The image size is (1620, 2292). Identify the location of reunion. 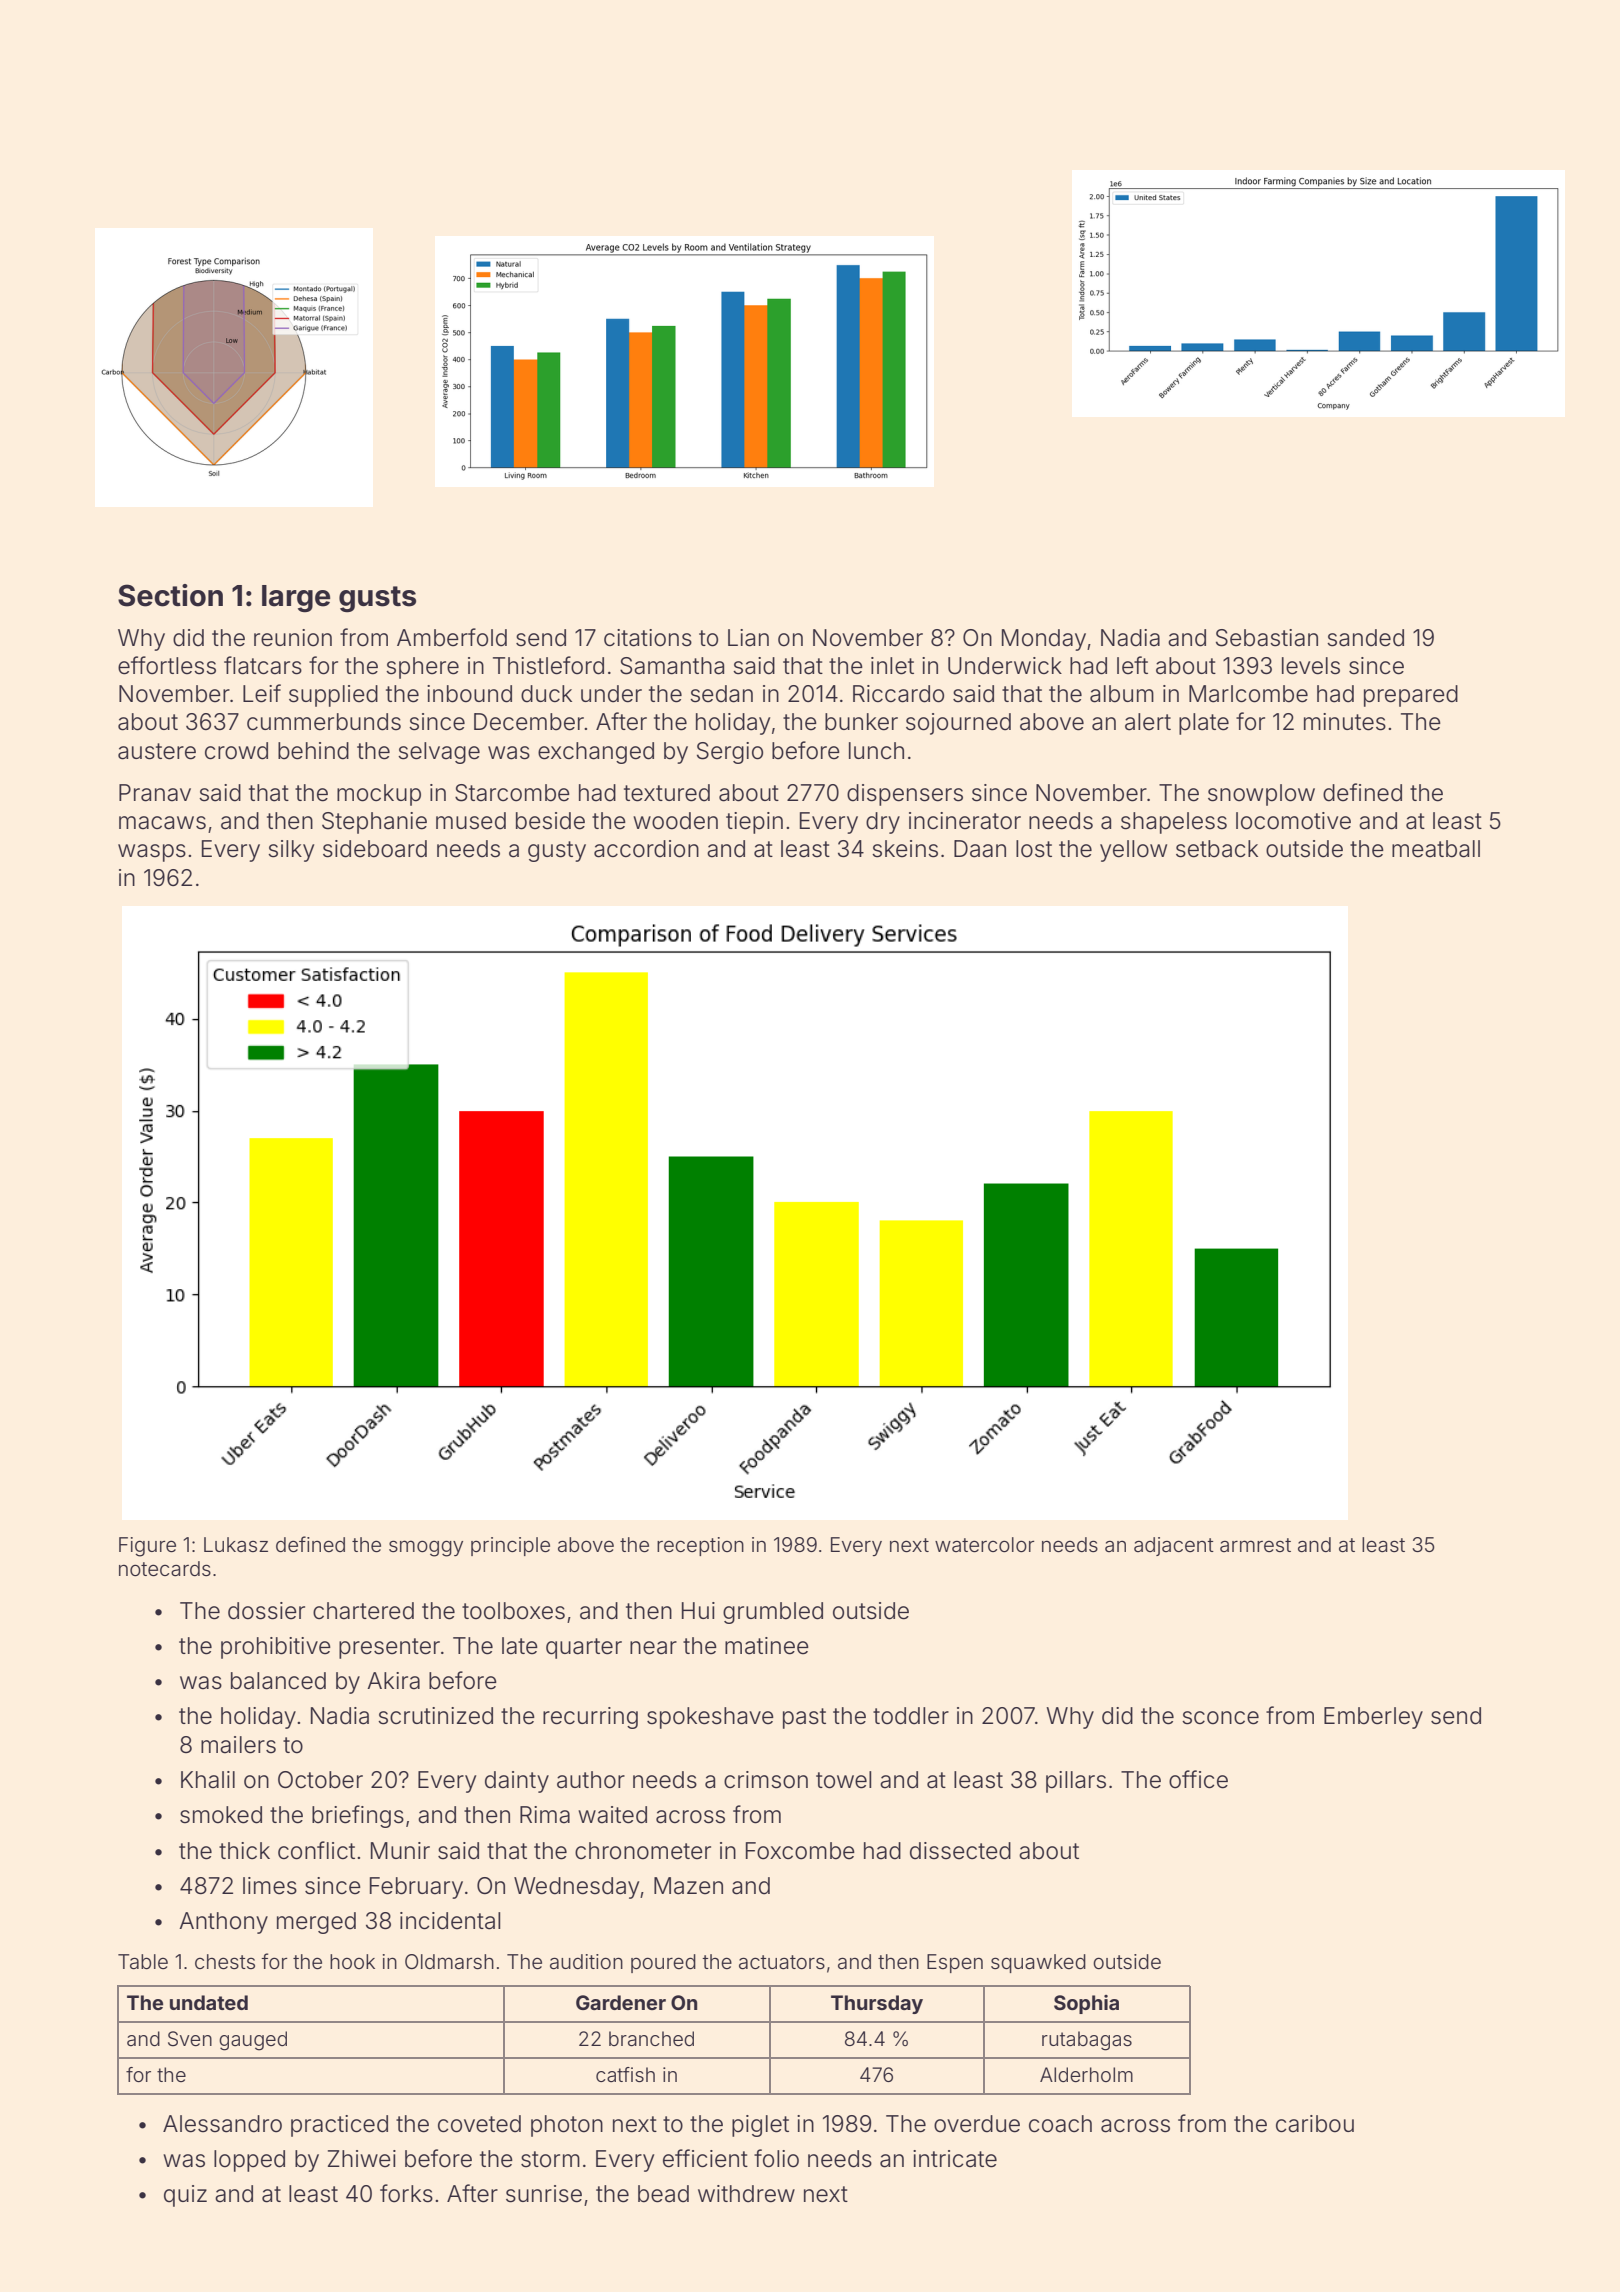
(293, 638).
